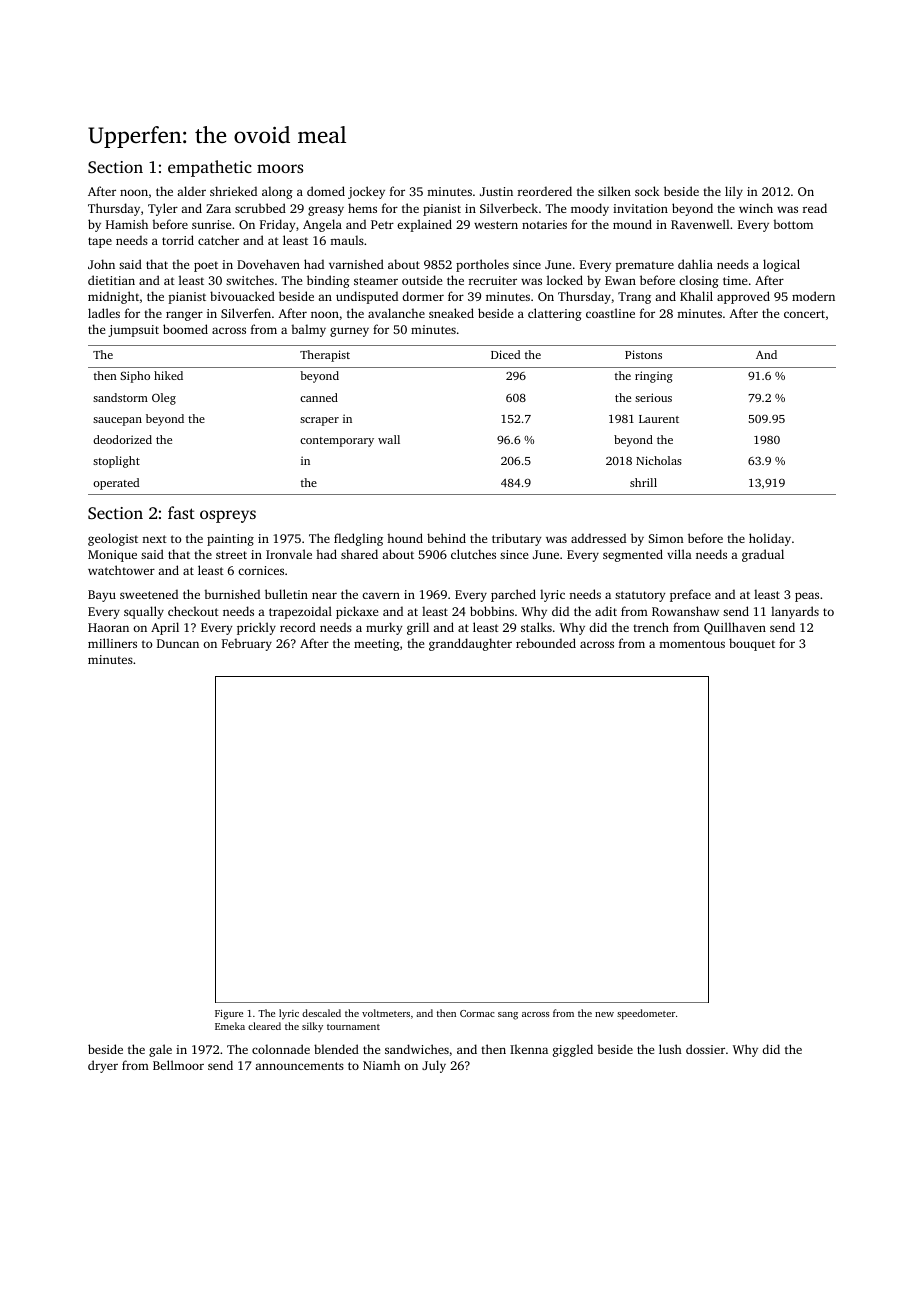 This page has height=1308, width=924. I want to click on meeting, so click(377, 645).
